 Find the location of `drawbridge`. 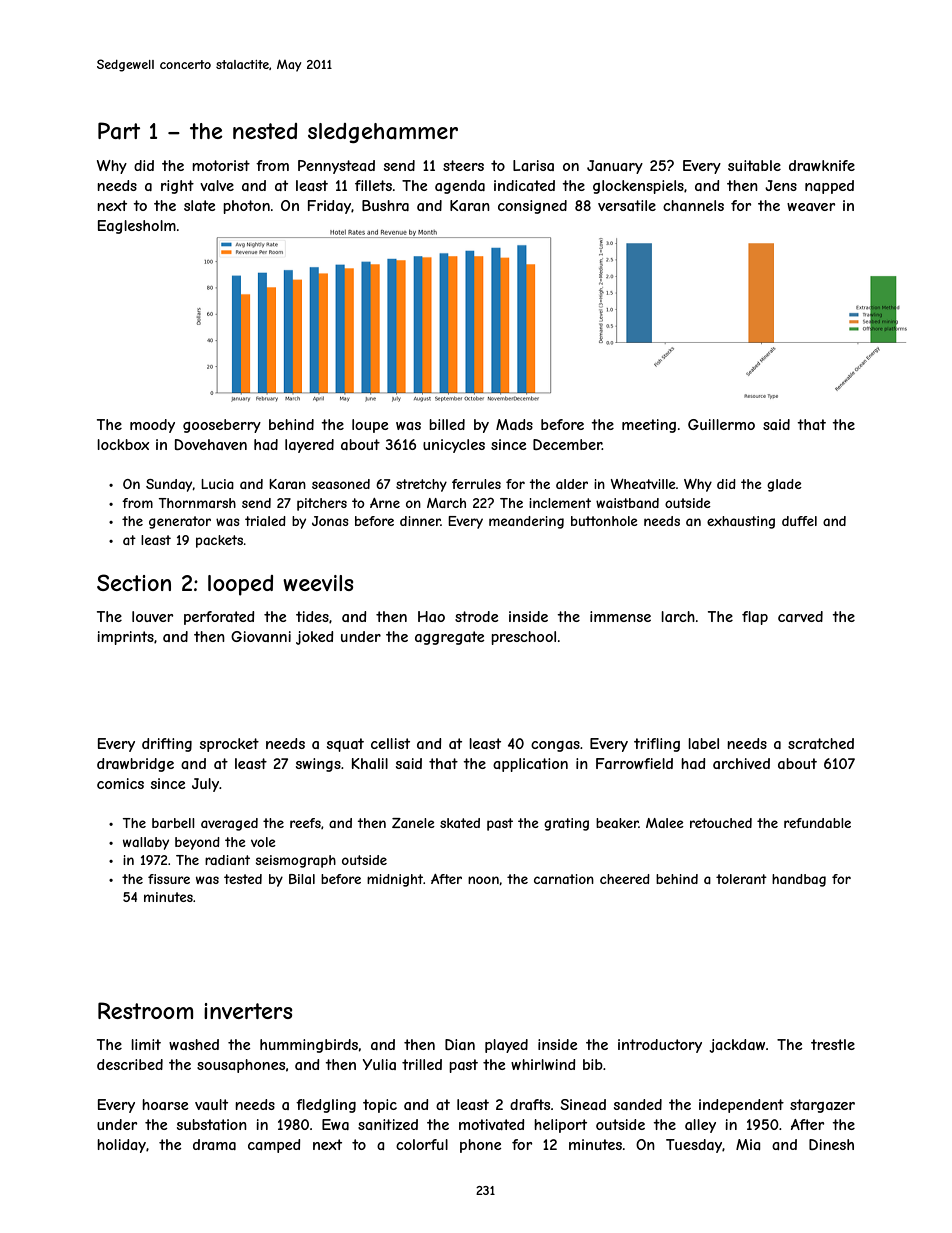

drawbridge is located at coordinates (135, 765).
